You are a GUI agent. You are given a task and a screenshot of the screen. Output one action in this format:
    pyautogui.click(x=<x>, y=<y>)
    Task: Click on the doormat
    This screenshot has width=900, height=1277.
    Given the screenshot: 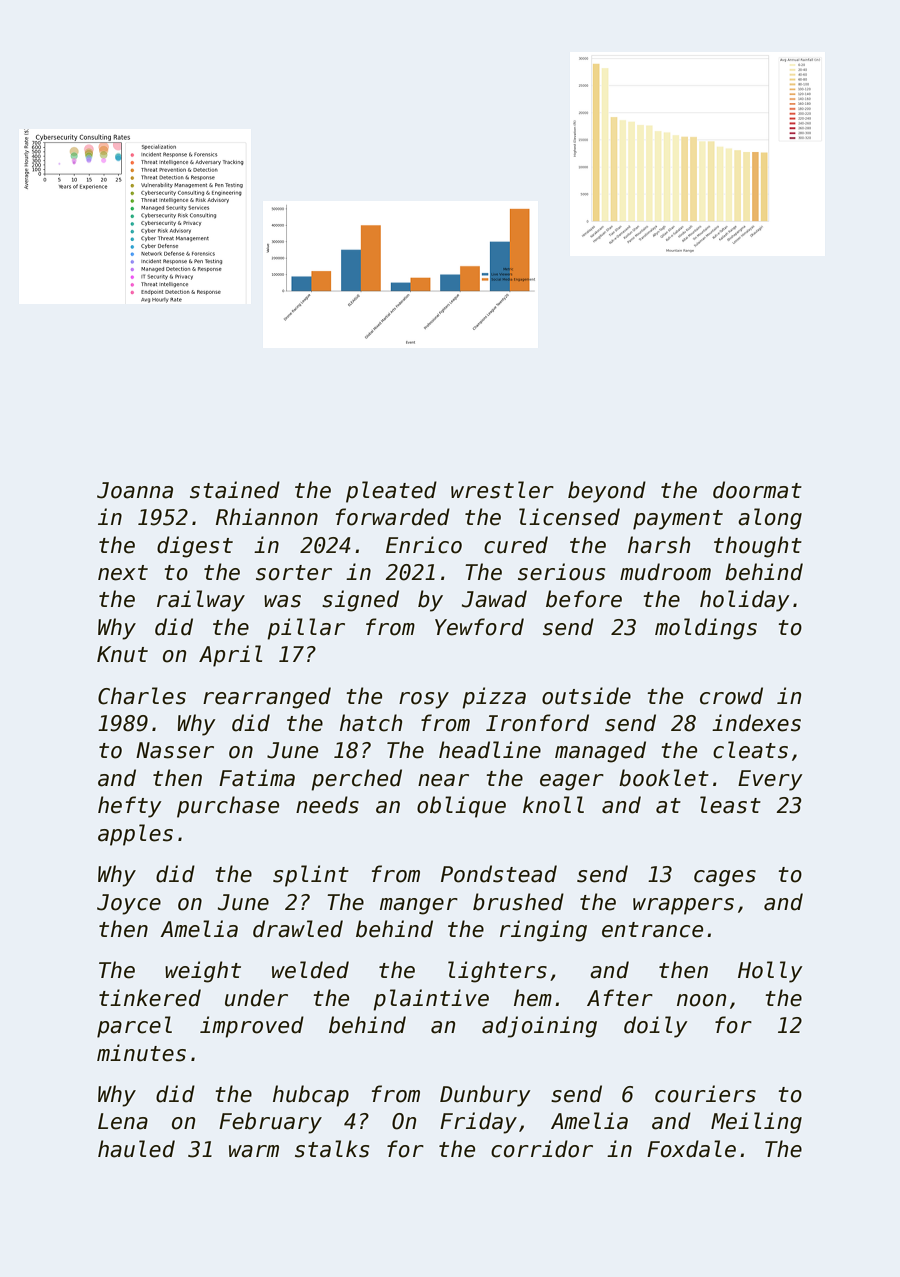 What is the action you would take?
    pyautogui.click(x=757, y=490)
